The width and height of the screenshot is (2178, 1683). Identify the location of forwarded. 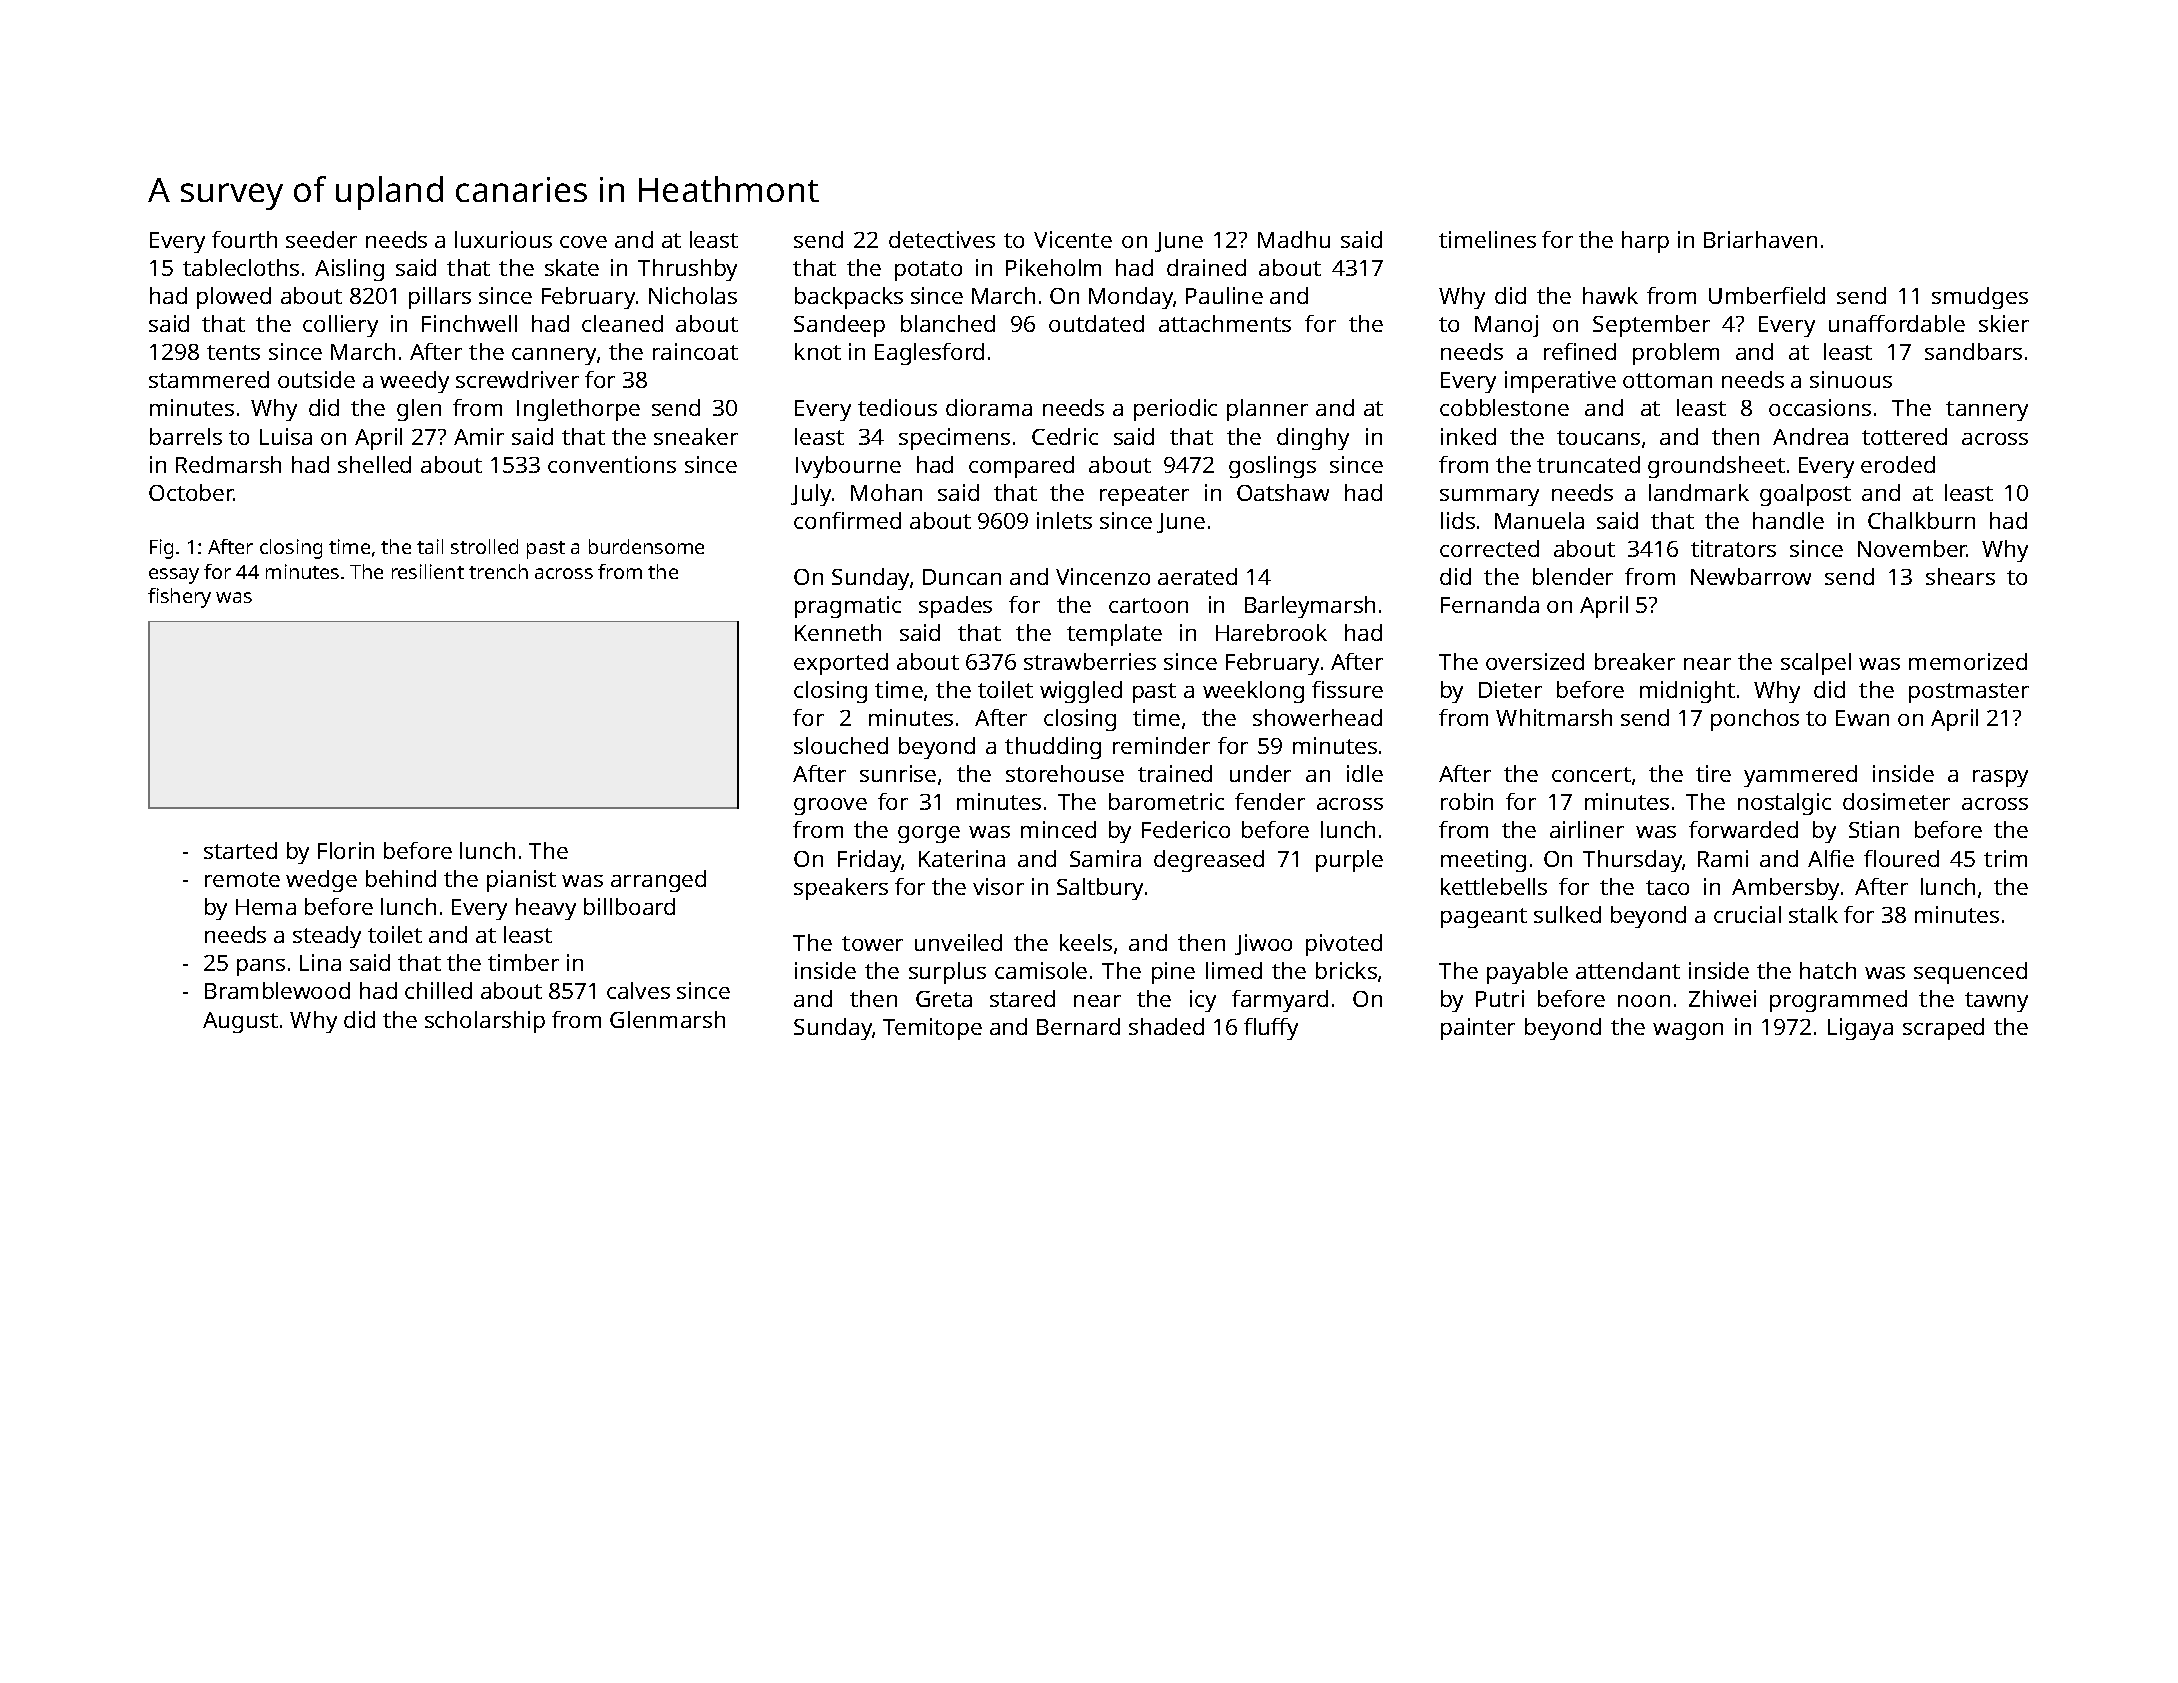
(1743, 829).
